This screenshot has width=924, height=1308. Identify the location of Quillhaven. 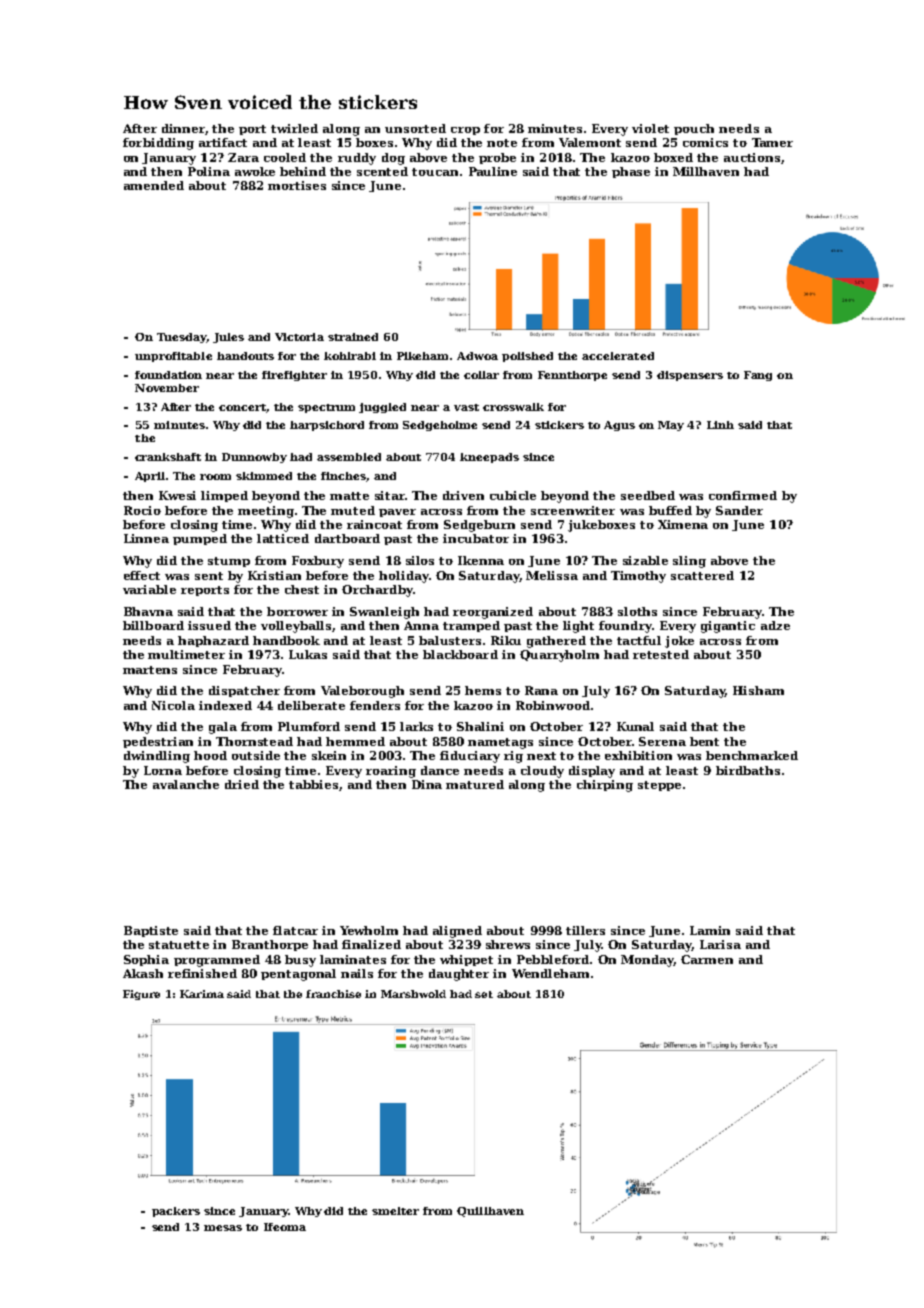
(490, 1212).
